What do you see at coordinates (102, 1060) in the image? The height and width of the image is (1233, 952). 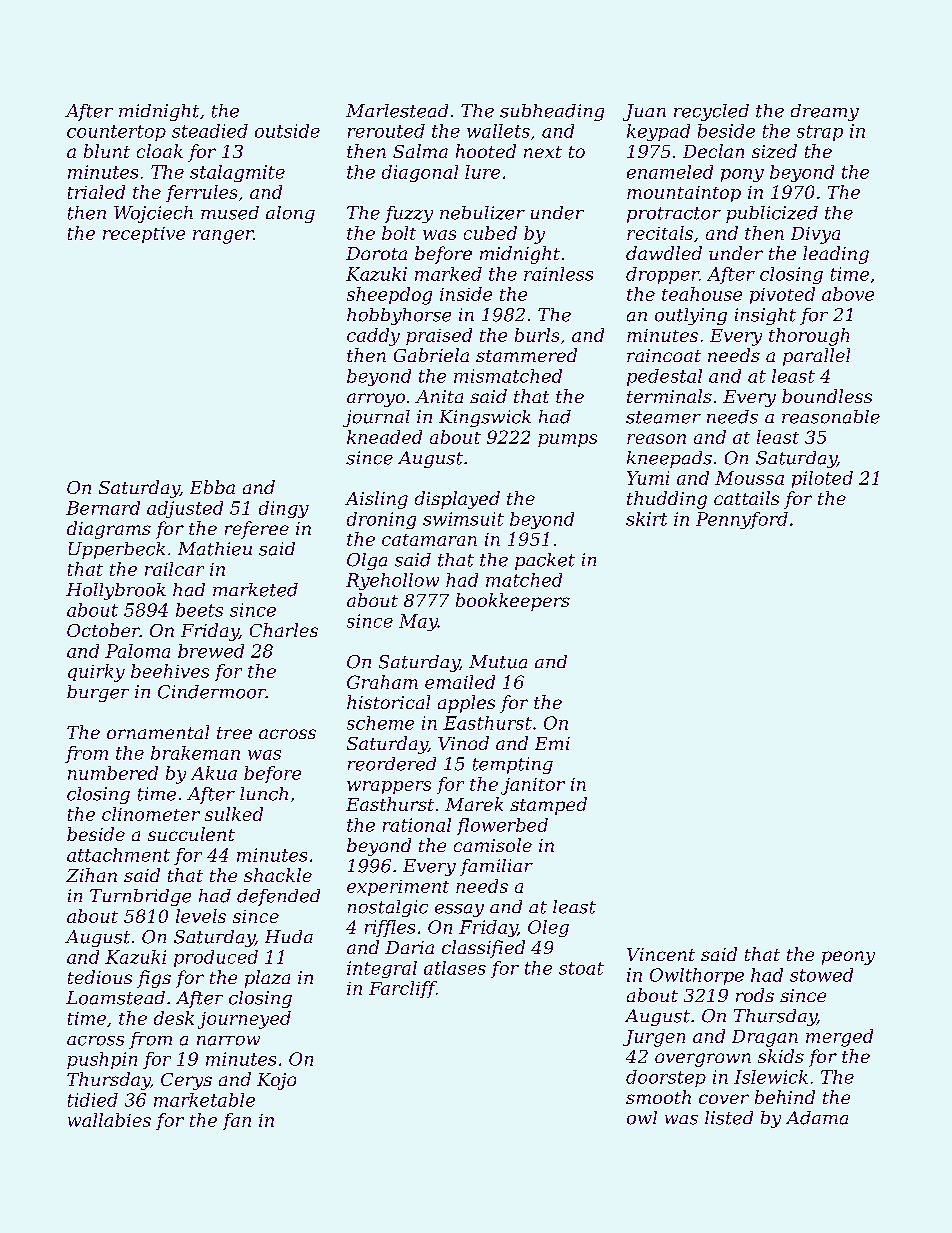 I see `pushpin` at bounding box center [102, 1060].
